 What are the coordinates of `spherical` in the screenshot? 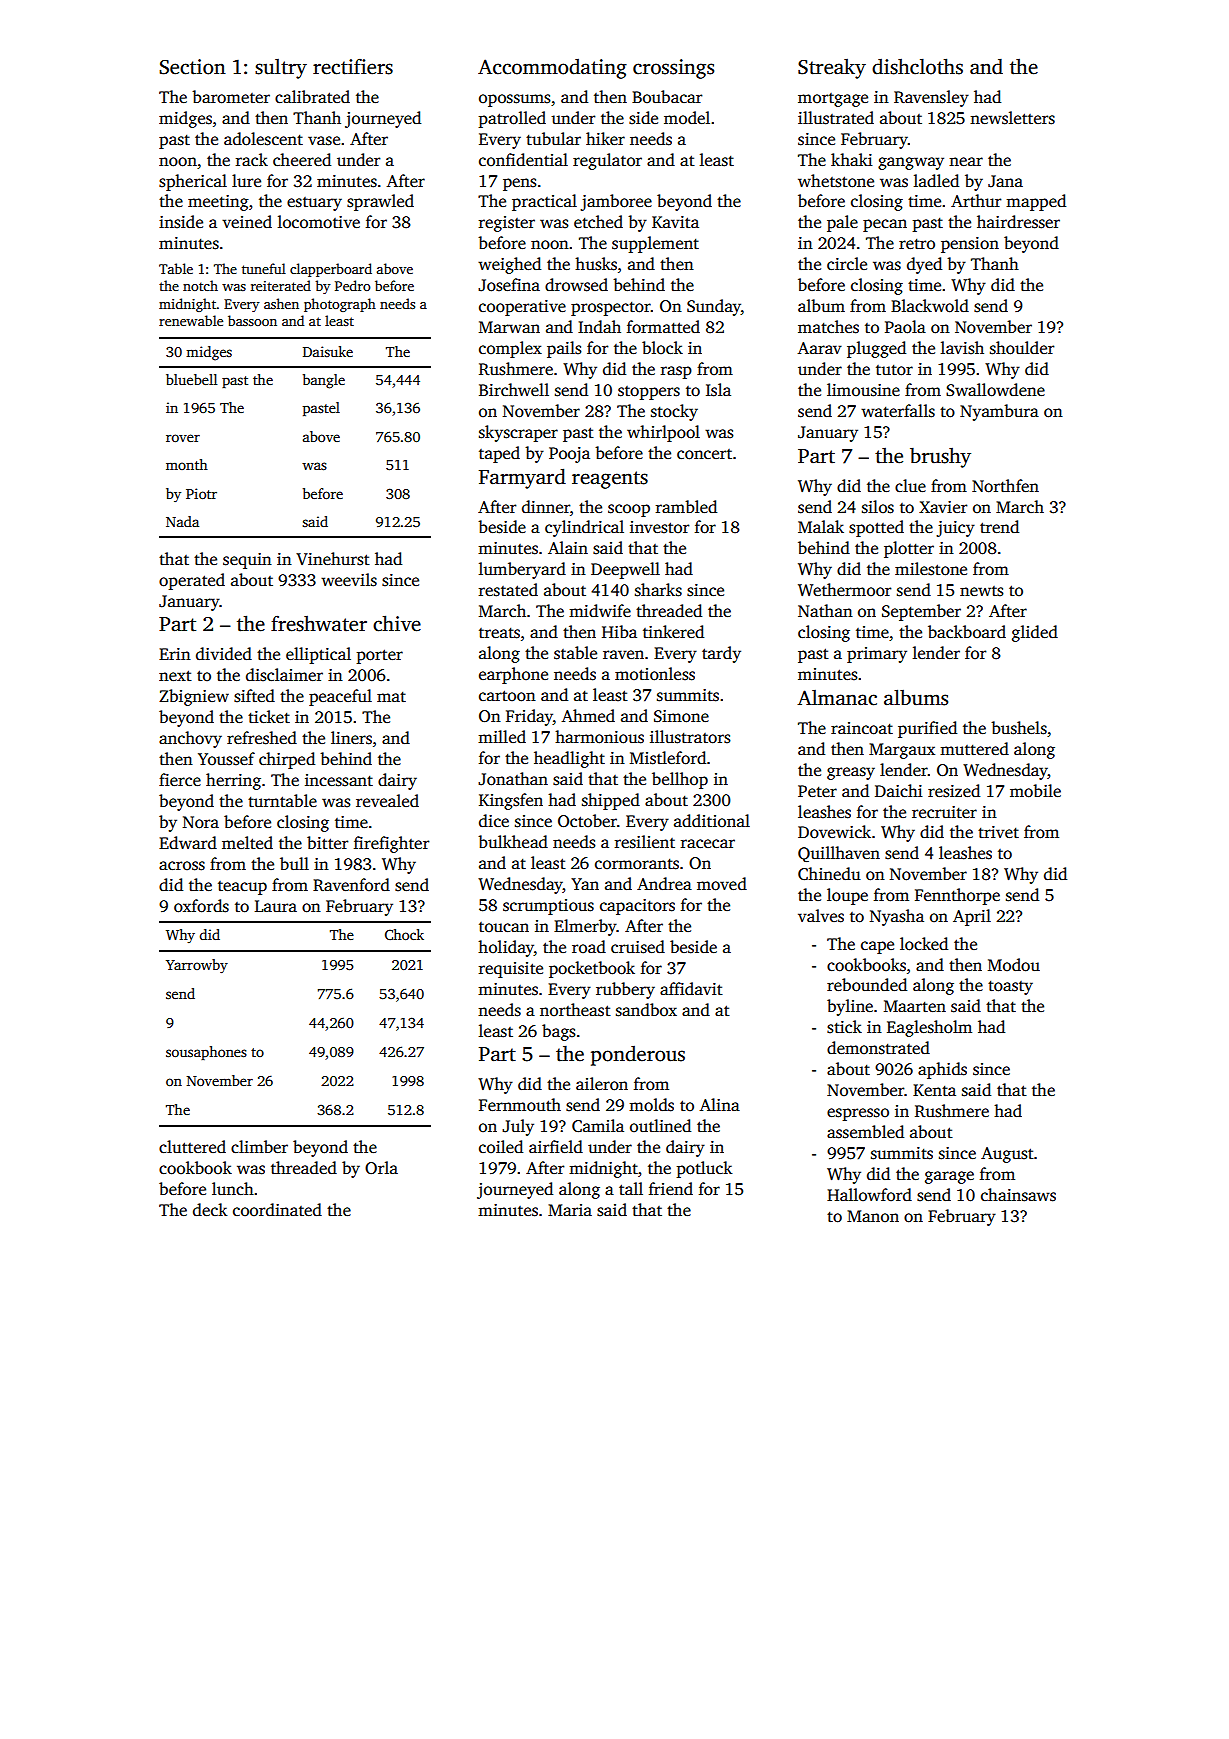 It's located at (193, 182).
